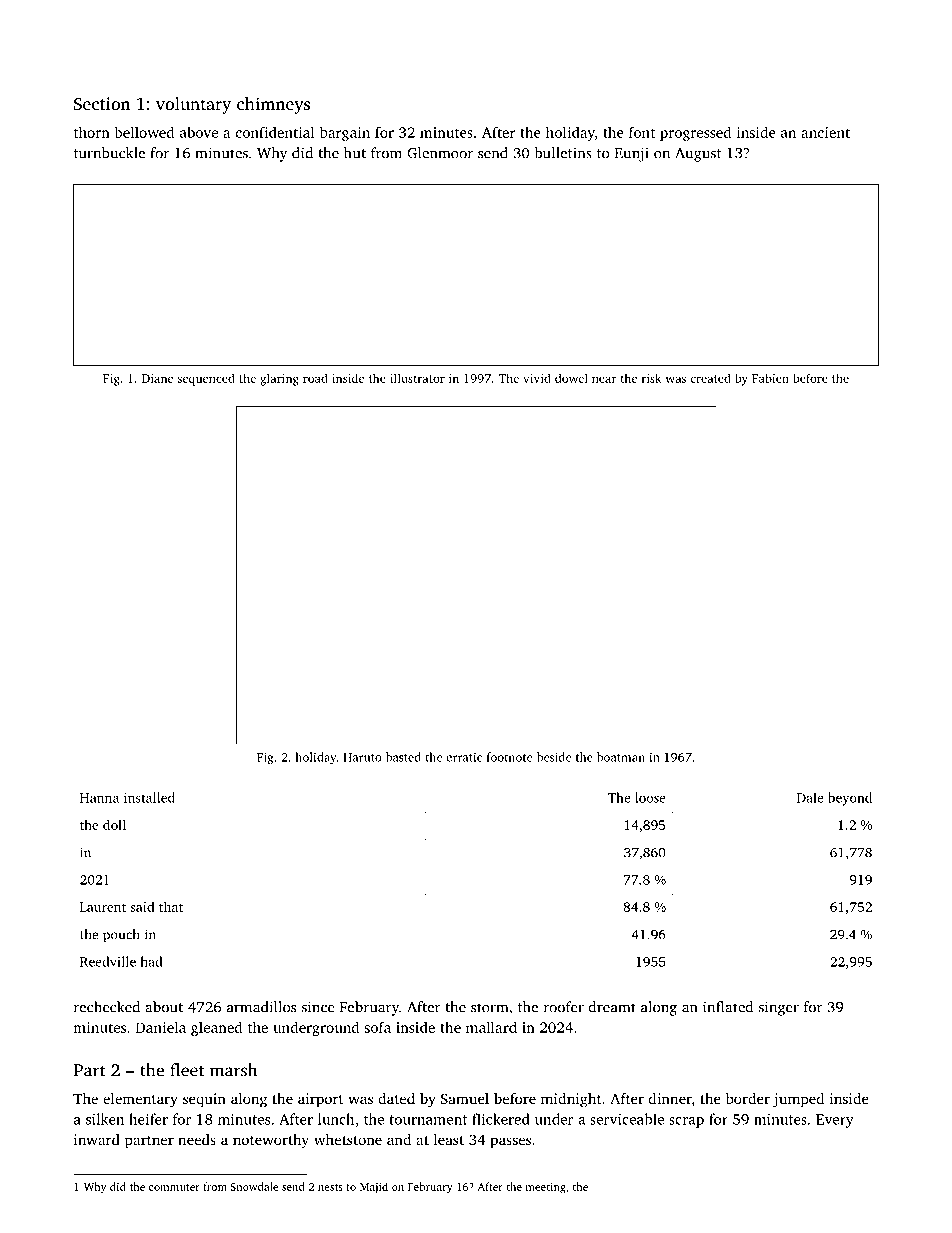 The width and height of the document is (952, 1233). What do you see at coordinates (770, 378) in the document?
I see `Fabien` at bounding box center [770, 378].
